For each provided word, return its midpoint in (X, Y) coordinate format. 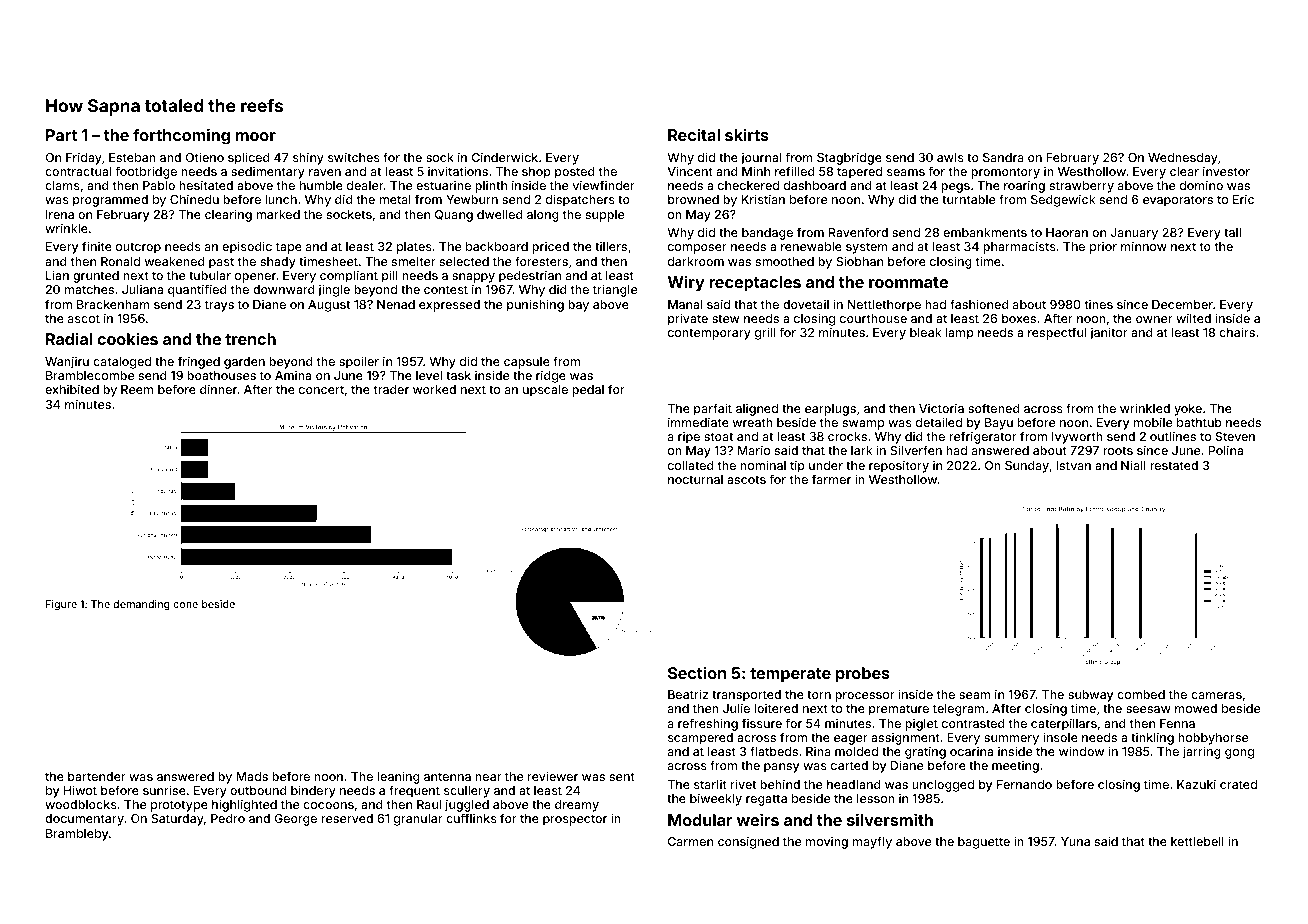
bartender (97, 776)
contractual (78, 171)
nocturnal (695, 479)
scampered (700, 739)
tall (1232, 232)
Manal (685, 304)
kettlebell (1197, 841)
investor (1226, 171)
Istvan (1073, 465)
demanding (141, 605)
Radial (69, 338)
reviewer (553, 776)
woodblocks (81, 804)
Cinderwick (505, 157)
